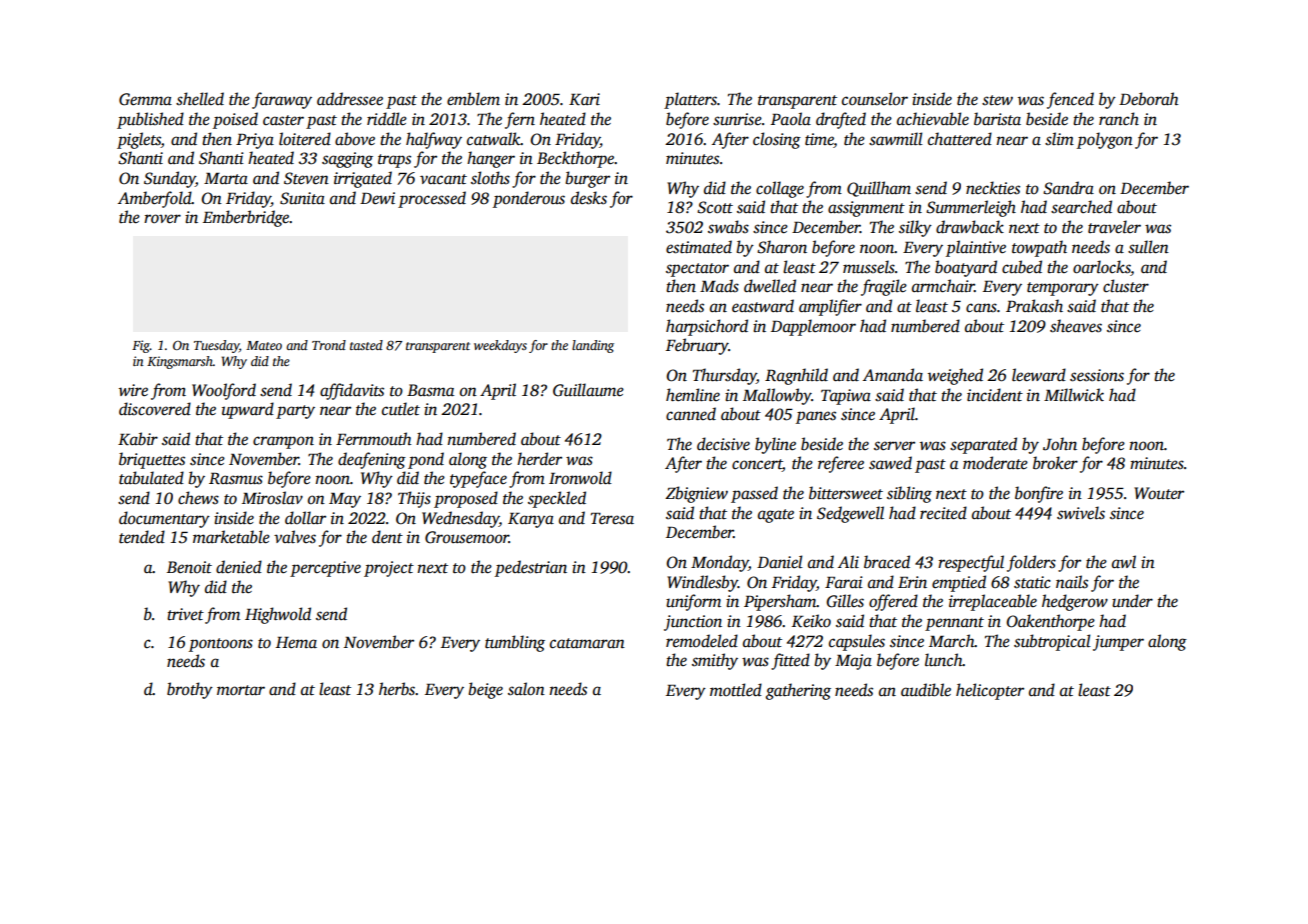 The width and height of the image is (1308, 924). I want to click on Deborah, so click(1149, 99).
